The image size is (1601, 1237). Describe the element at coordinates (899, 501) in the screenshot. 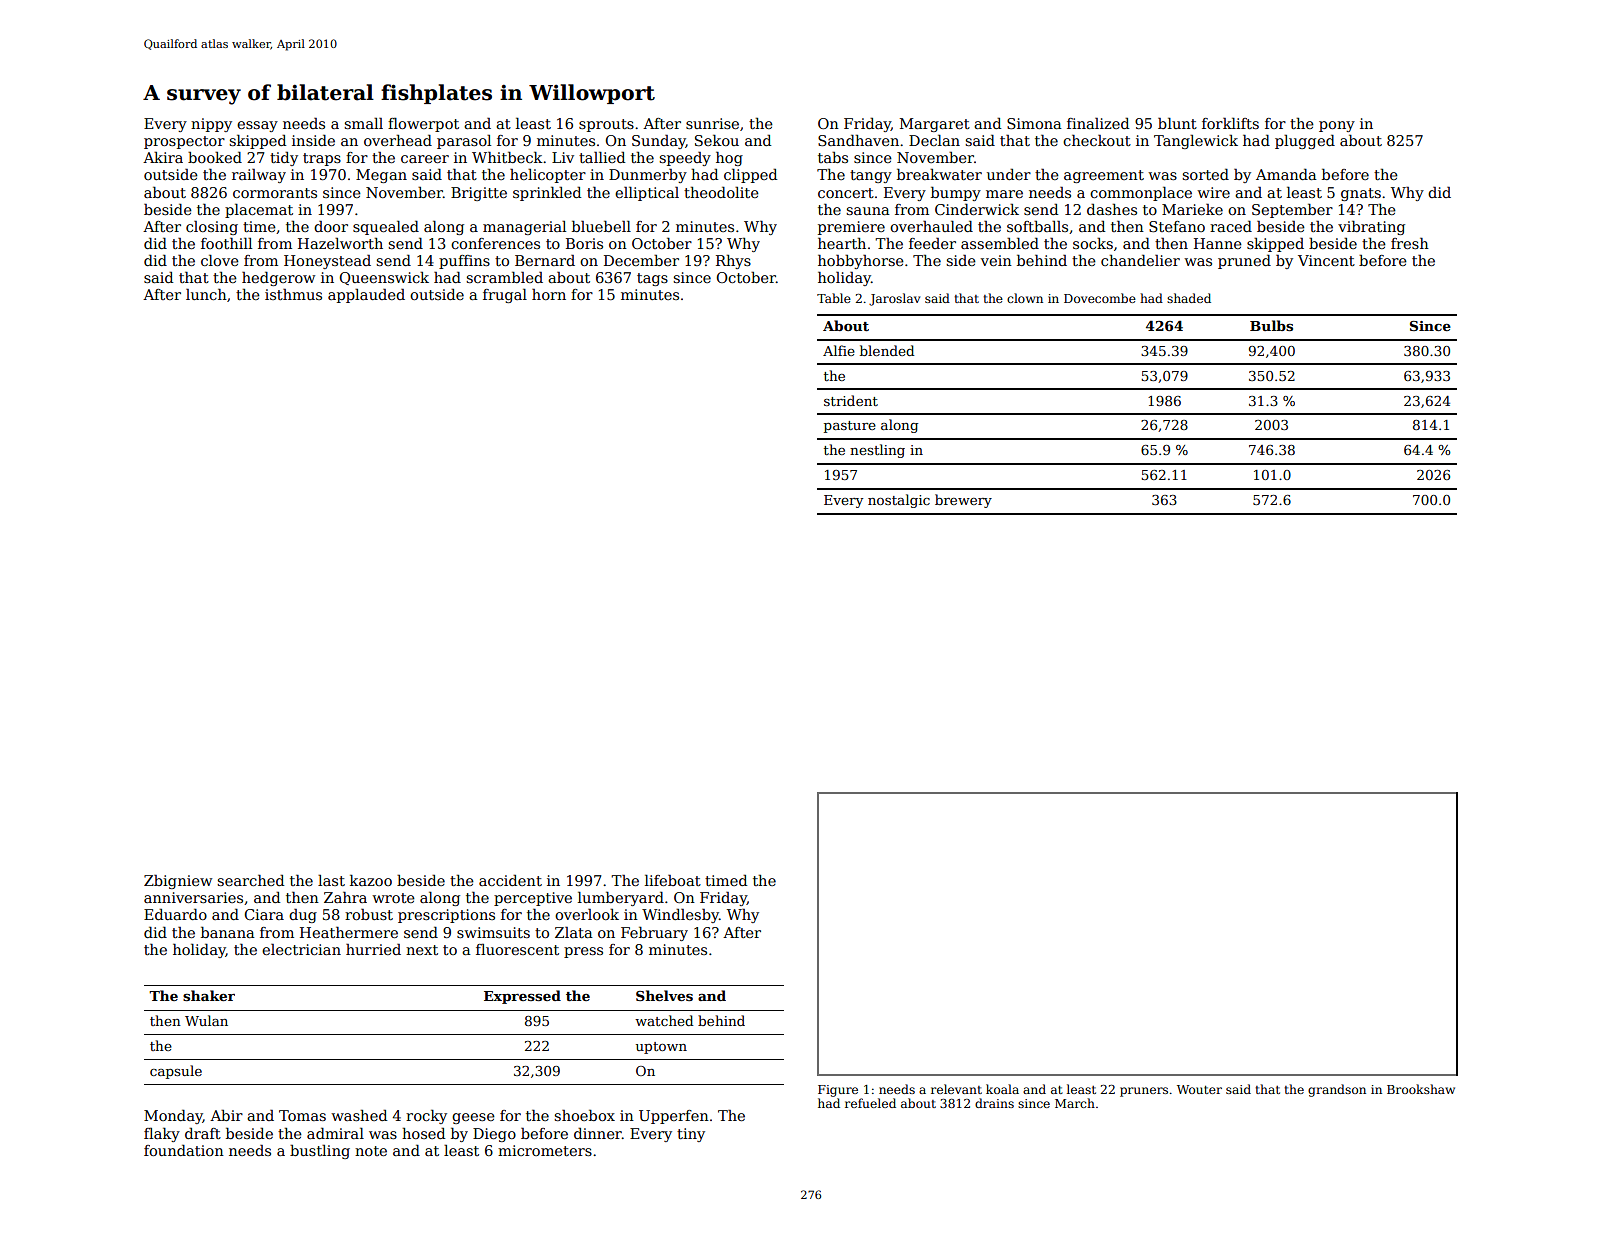

I see `nostalgic` at that location.
